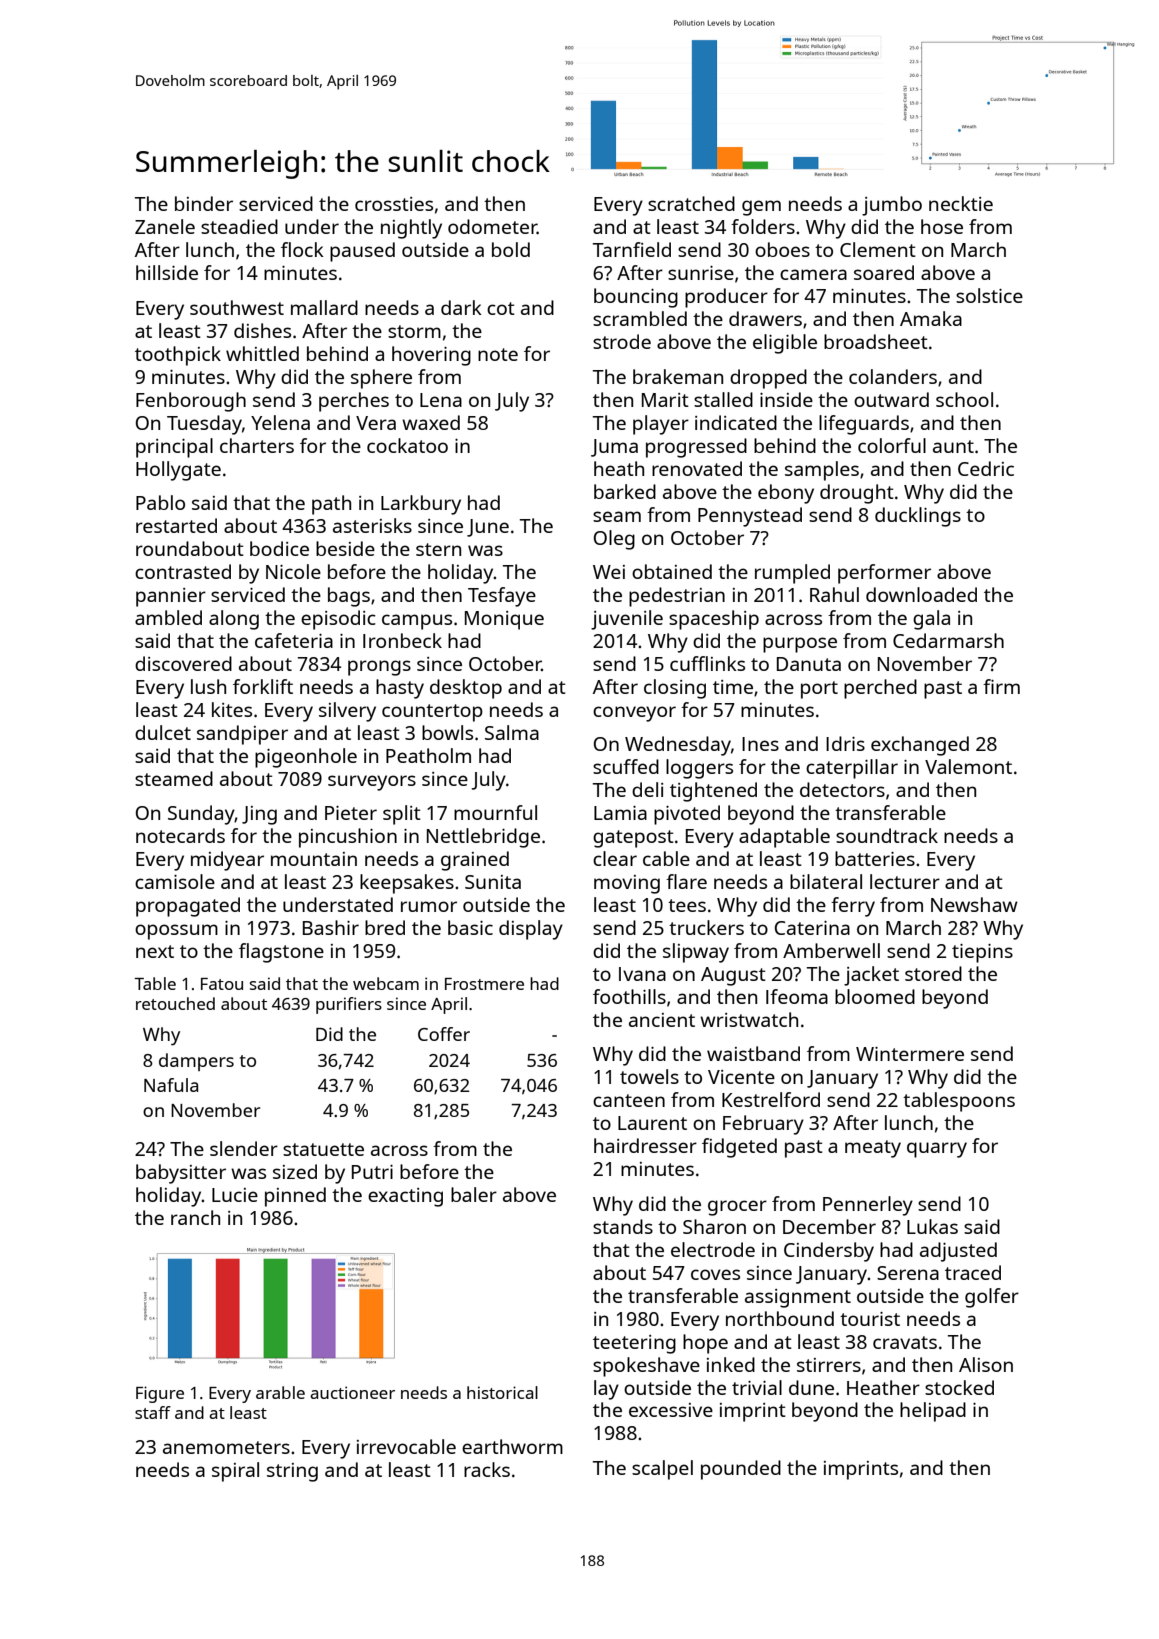 Image resolution: width=1159 pixels, height=1639 pixels. Describe the element at coordinates (191, 402) in the page. I see `Fenborough` at that location.
